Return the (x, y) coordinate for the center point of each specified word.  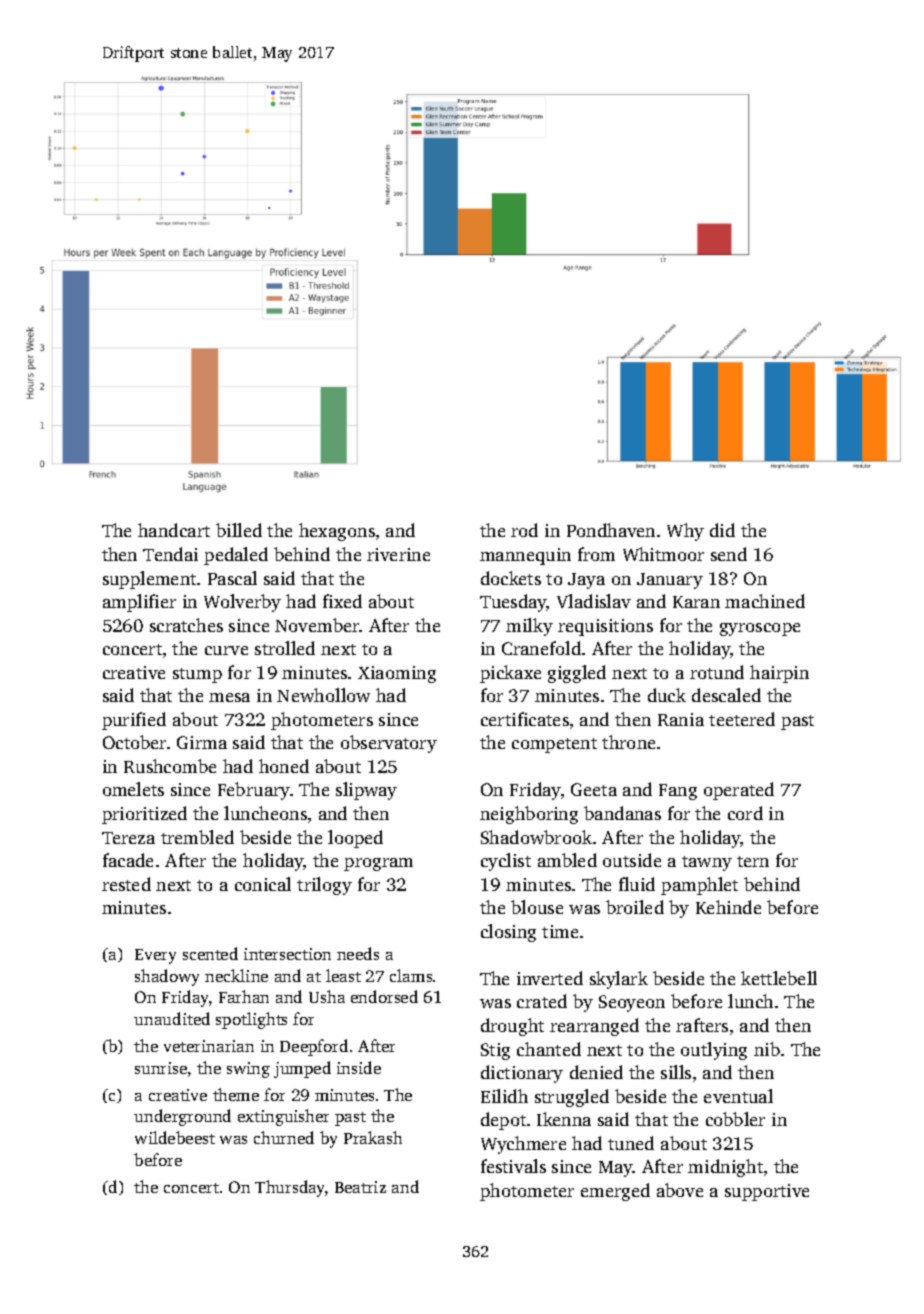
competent (554, 745)
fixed (342, 601)
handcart (174, 530)
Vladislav (594, 601)
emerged (615, 1192)
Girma (202, 742)
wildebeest (175, 1137)
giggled (577, 674)
